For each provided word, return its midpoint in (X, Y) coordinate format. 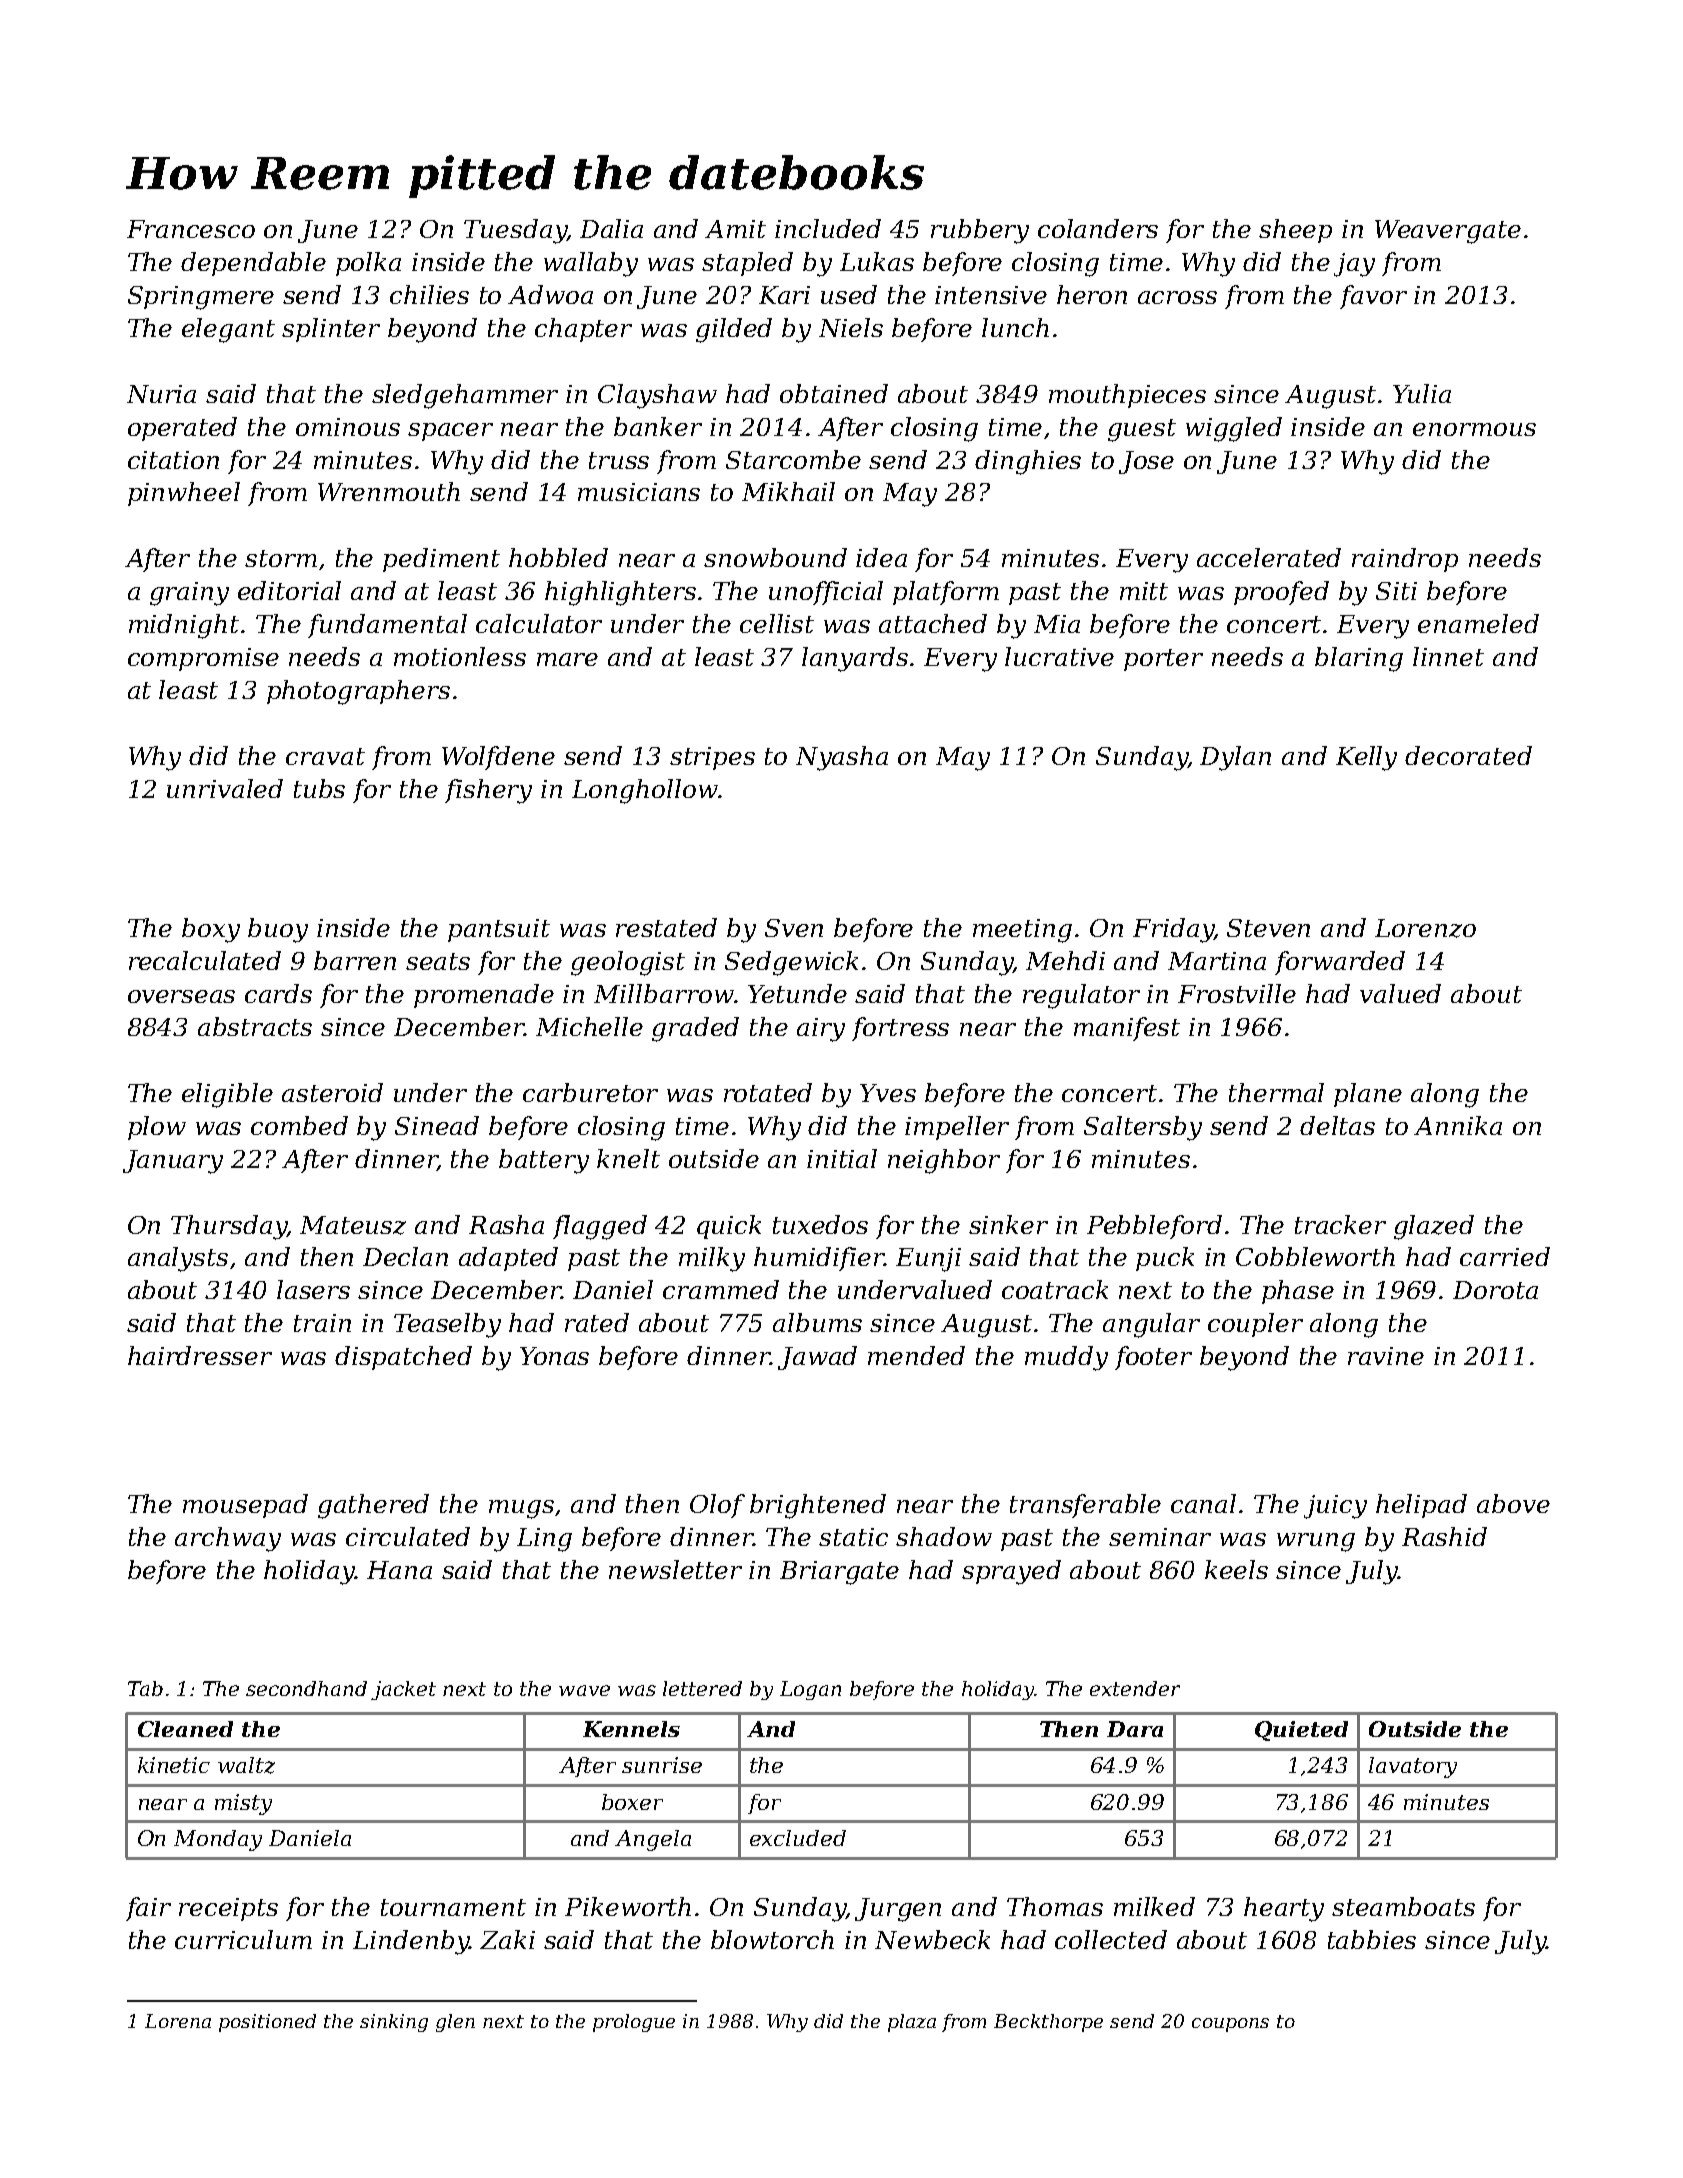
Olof (717, 1506)
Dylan (1235, 758)
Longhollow (645, 791)
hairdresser (200, 1355)
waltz (246, 1765)
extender (1135, 1688)
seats (438, 961)
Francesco (191, 229)
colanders (1098, 228)
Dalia (611, 228)
